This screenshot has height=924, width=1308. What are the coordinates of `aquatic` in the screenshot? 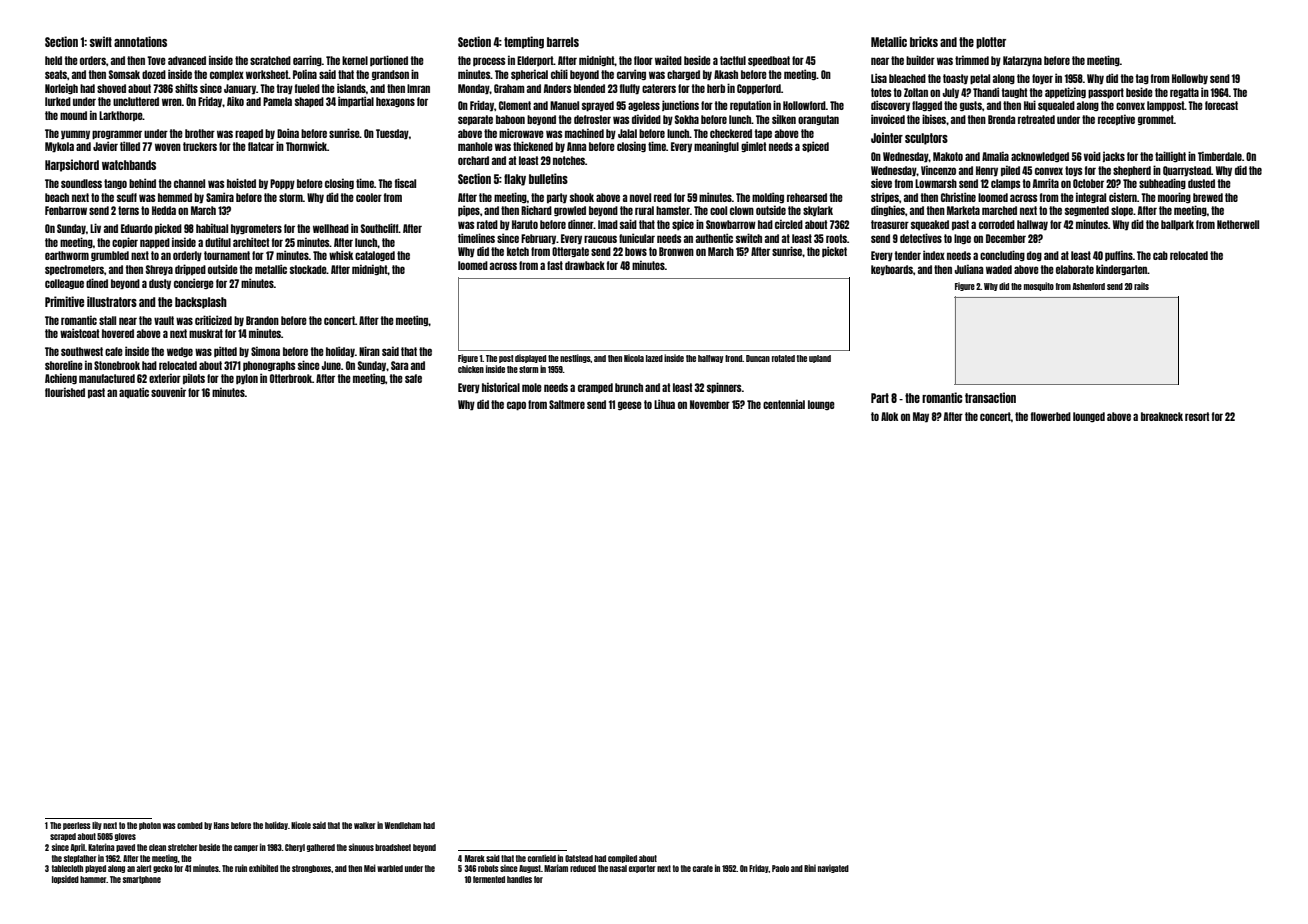 It's located at (134, 392).
